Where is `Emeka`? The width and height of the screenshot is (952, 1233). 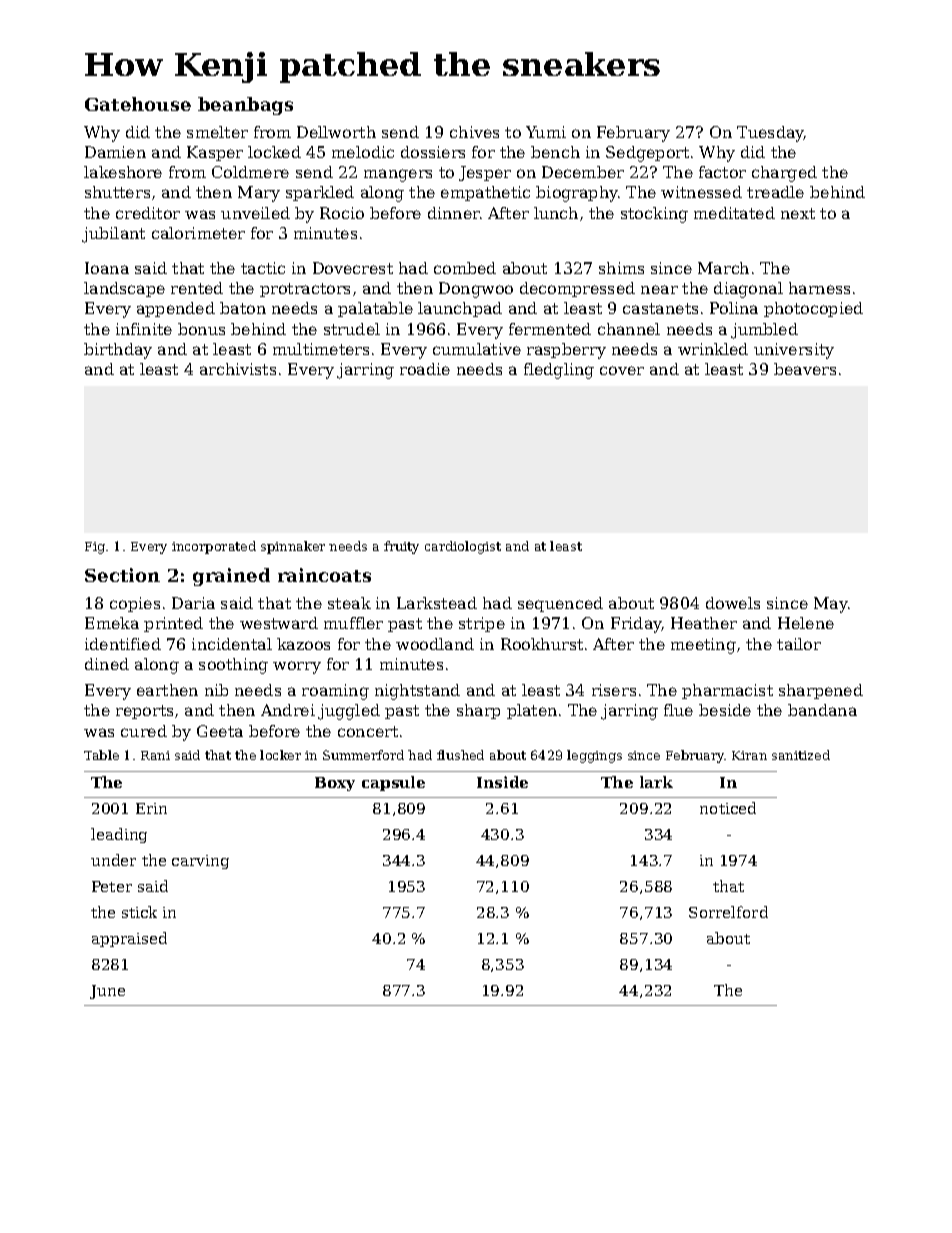
Emeka is located at coordinates (112, 623).
